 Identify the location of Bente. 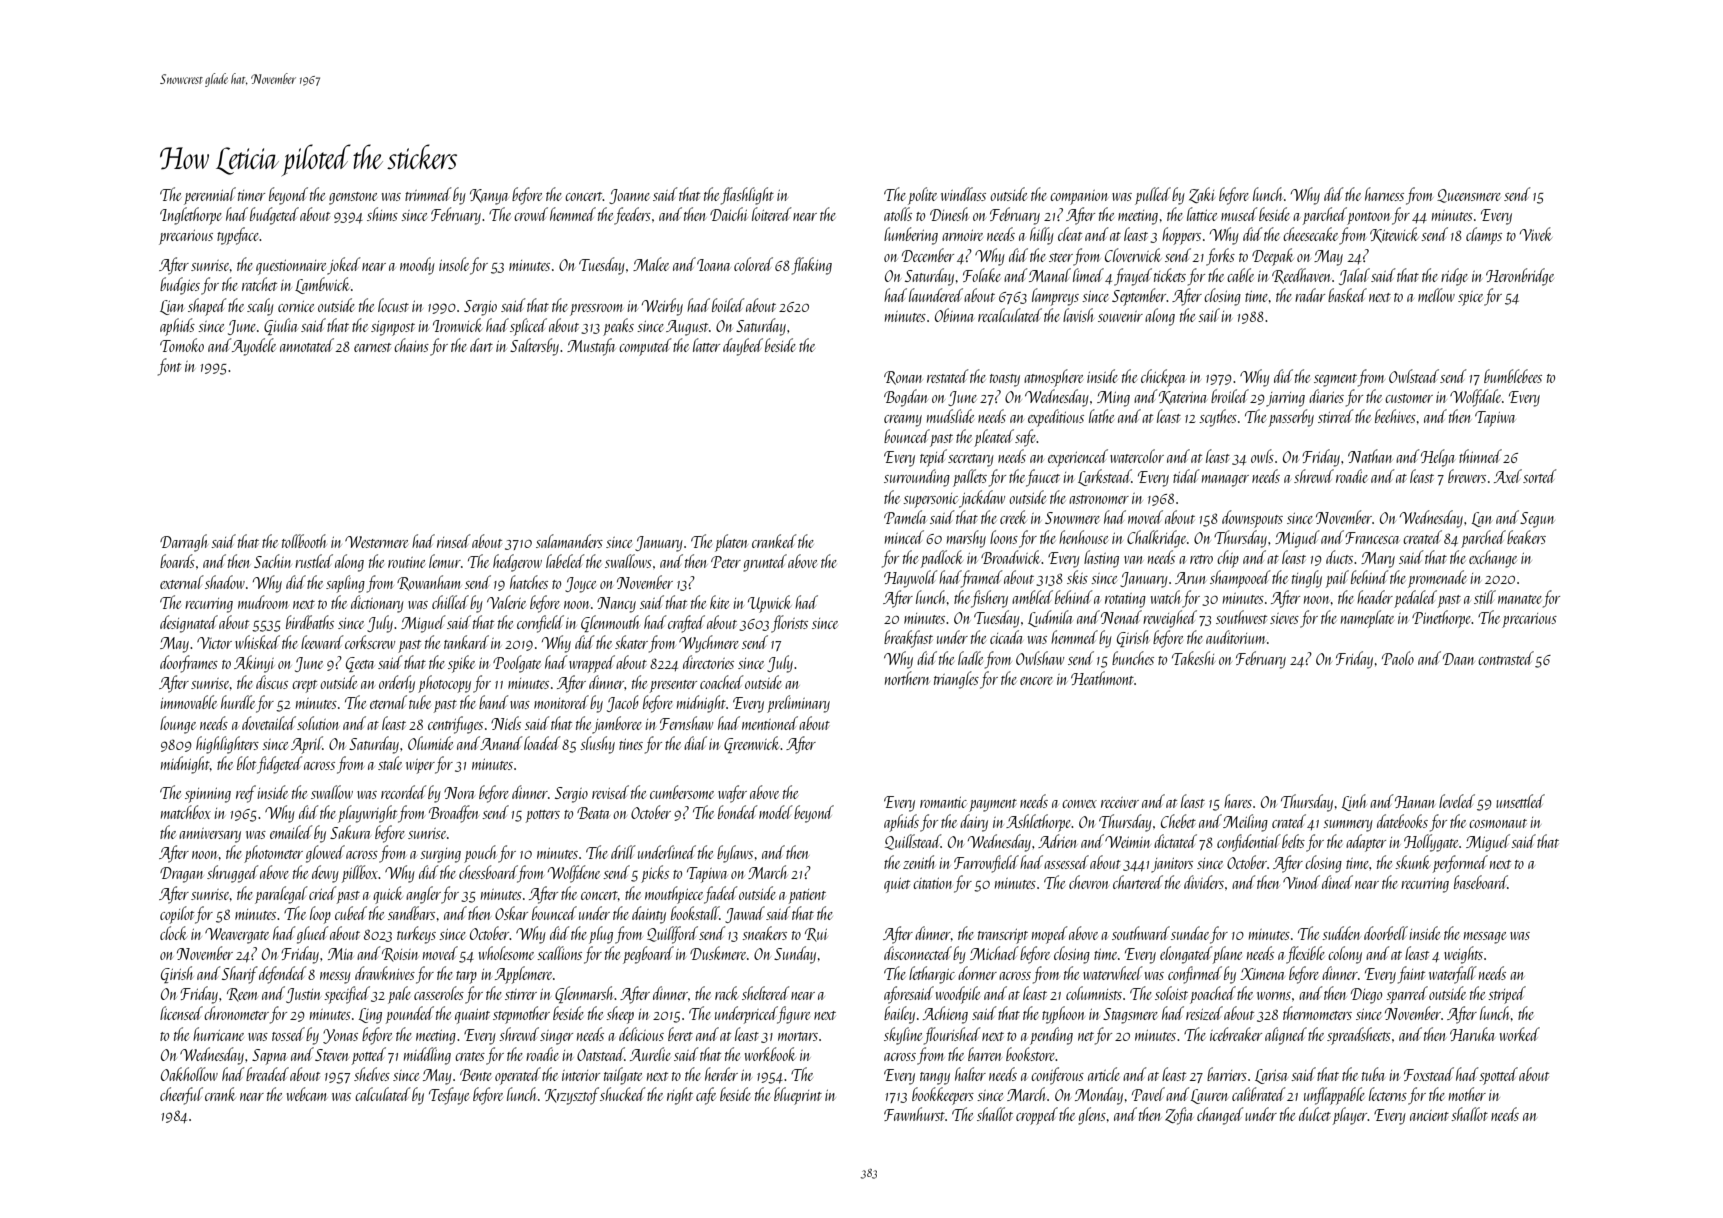
(476, 1075).
